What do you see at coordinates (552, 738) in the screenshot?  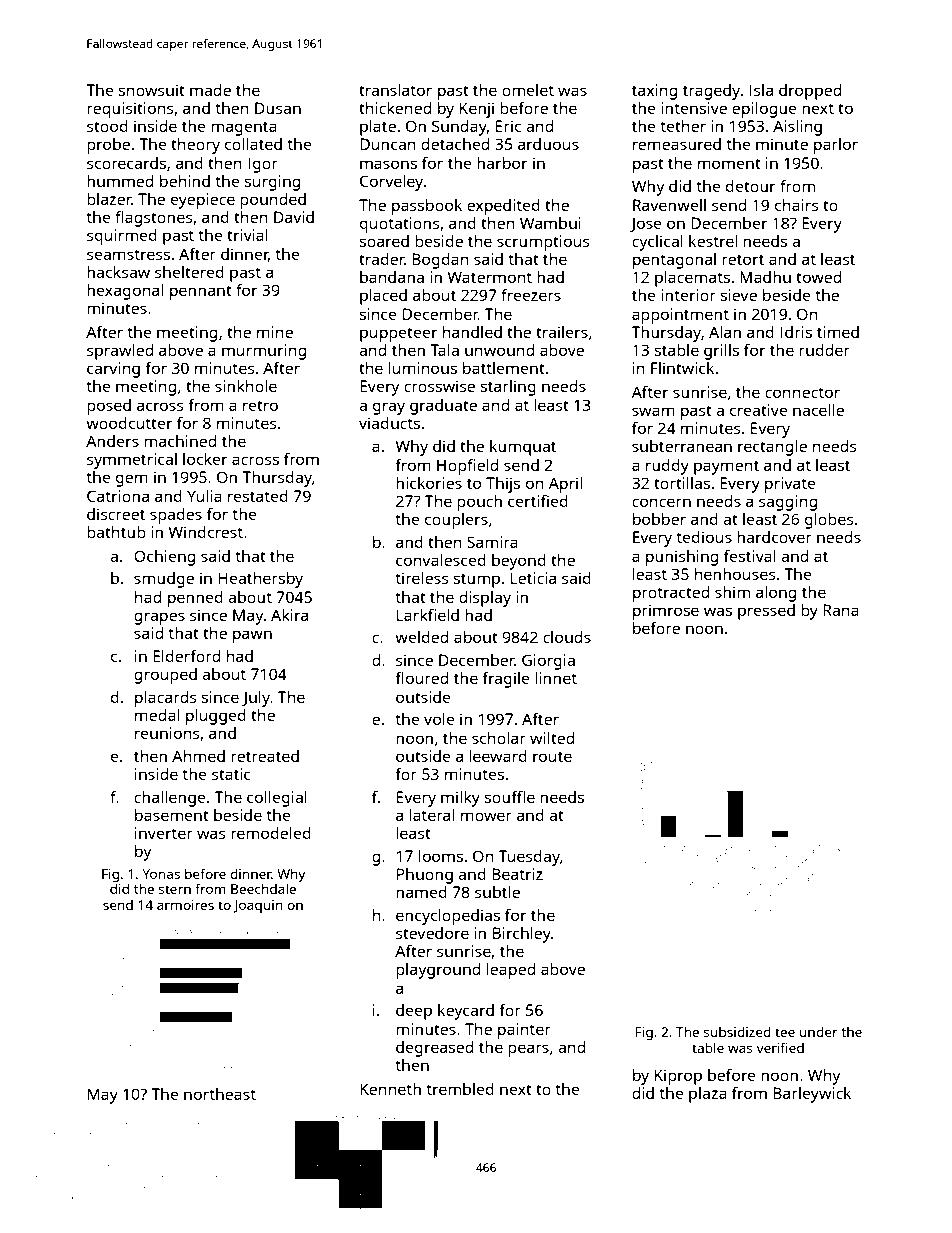 I see `wilted` at bounding box center [552, 738].
